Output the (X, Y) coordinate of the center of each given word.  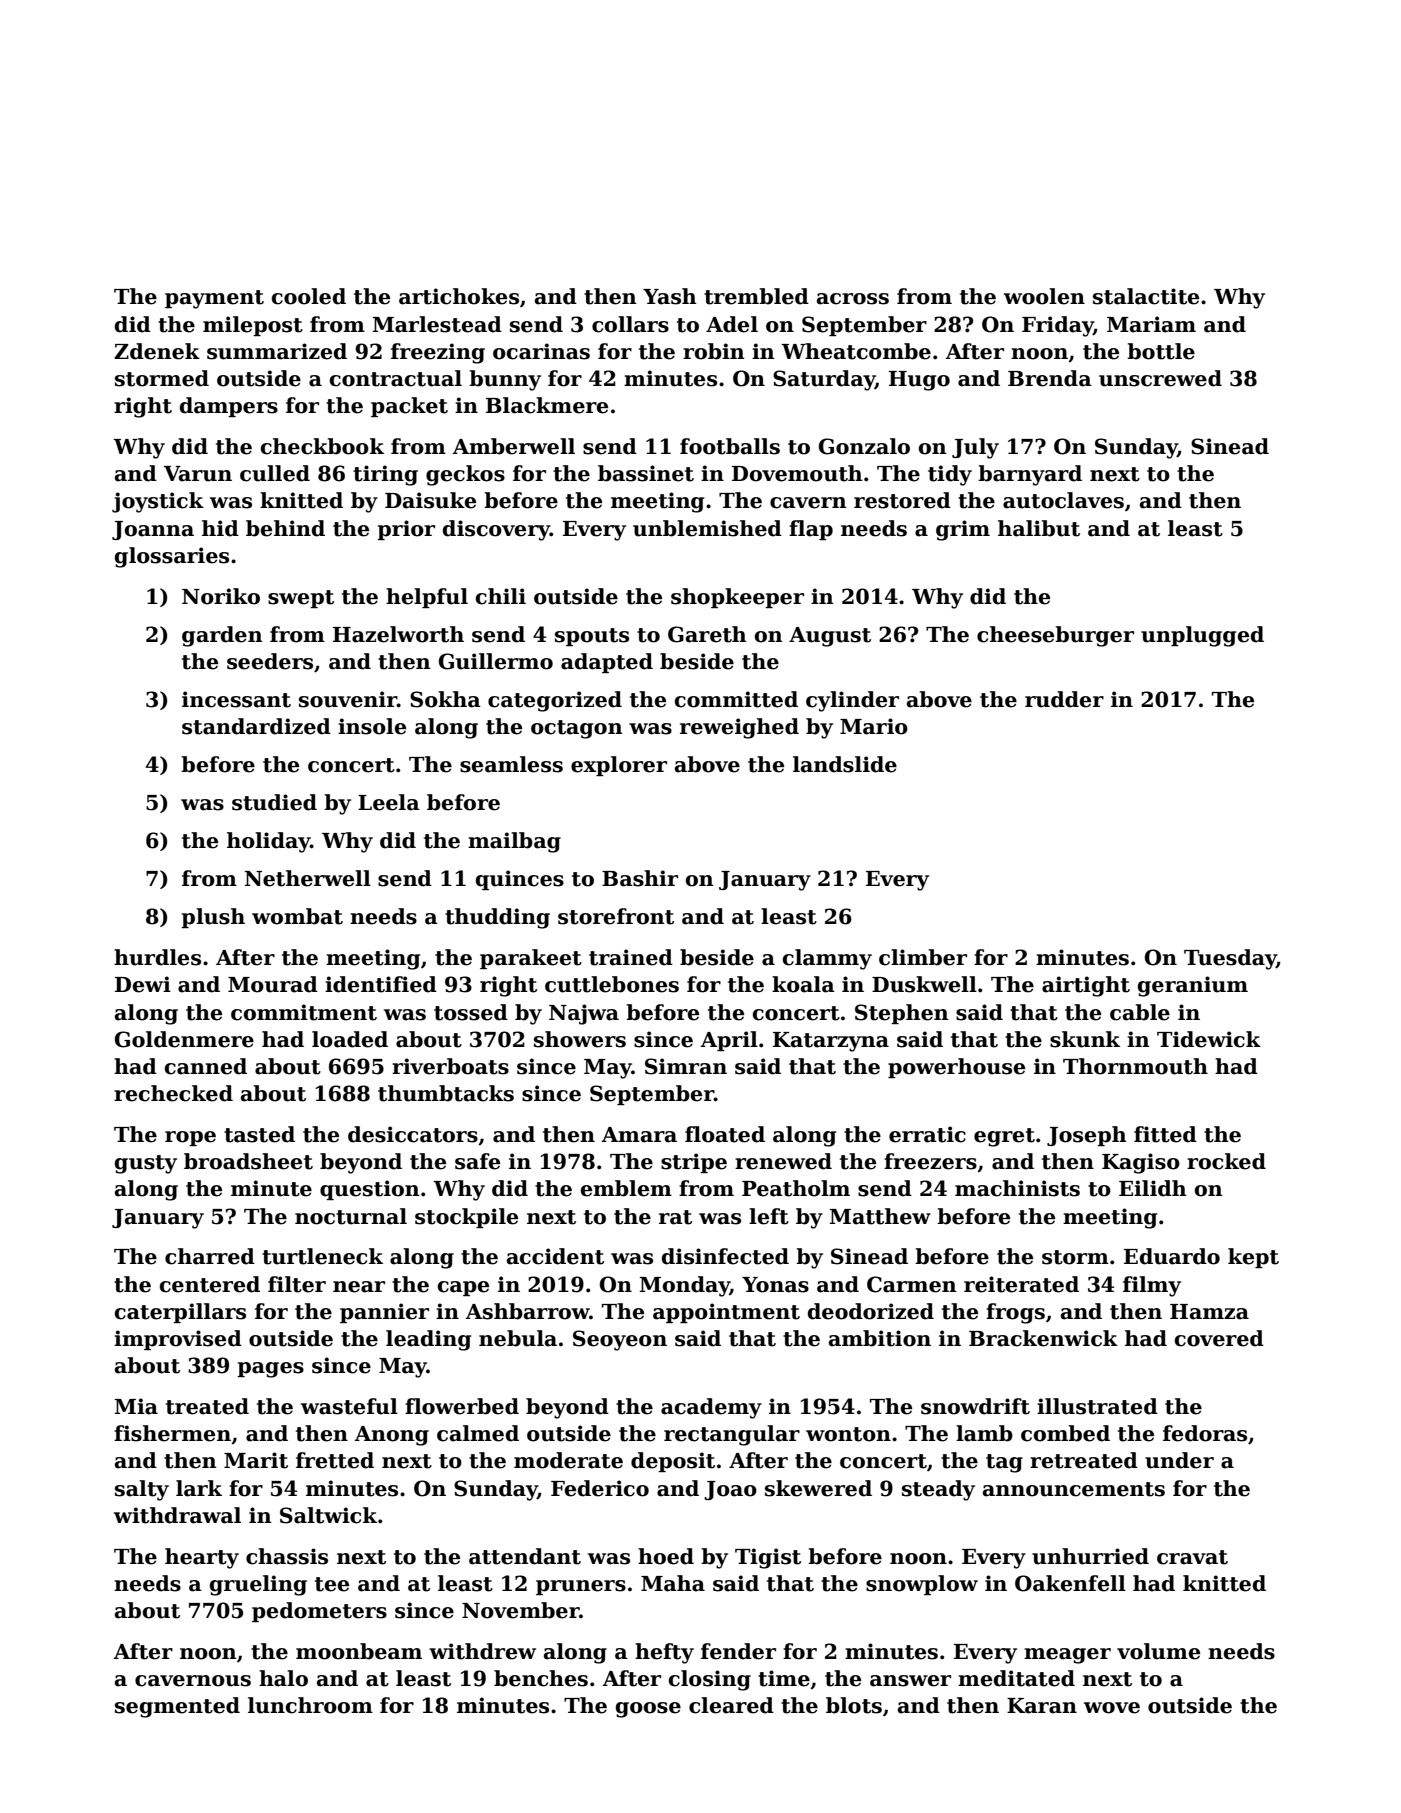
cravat (1192, 1557)
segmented (177, 1707)
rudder (1064, 699)
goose (648, 1710)
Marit (256, 1460)
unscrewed (1160, 378)
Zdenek (157, 351)
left (769, 1216)
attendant (525, 1556)
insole (372, 726)
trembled (756, 296)
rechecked (173, 1093)
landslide (845, 764)
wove (1112, 1708)
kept (1253, 1258)
